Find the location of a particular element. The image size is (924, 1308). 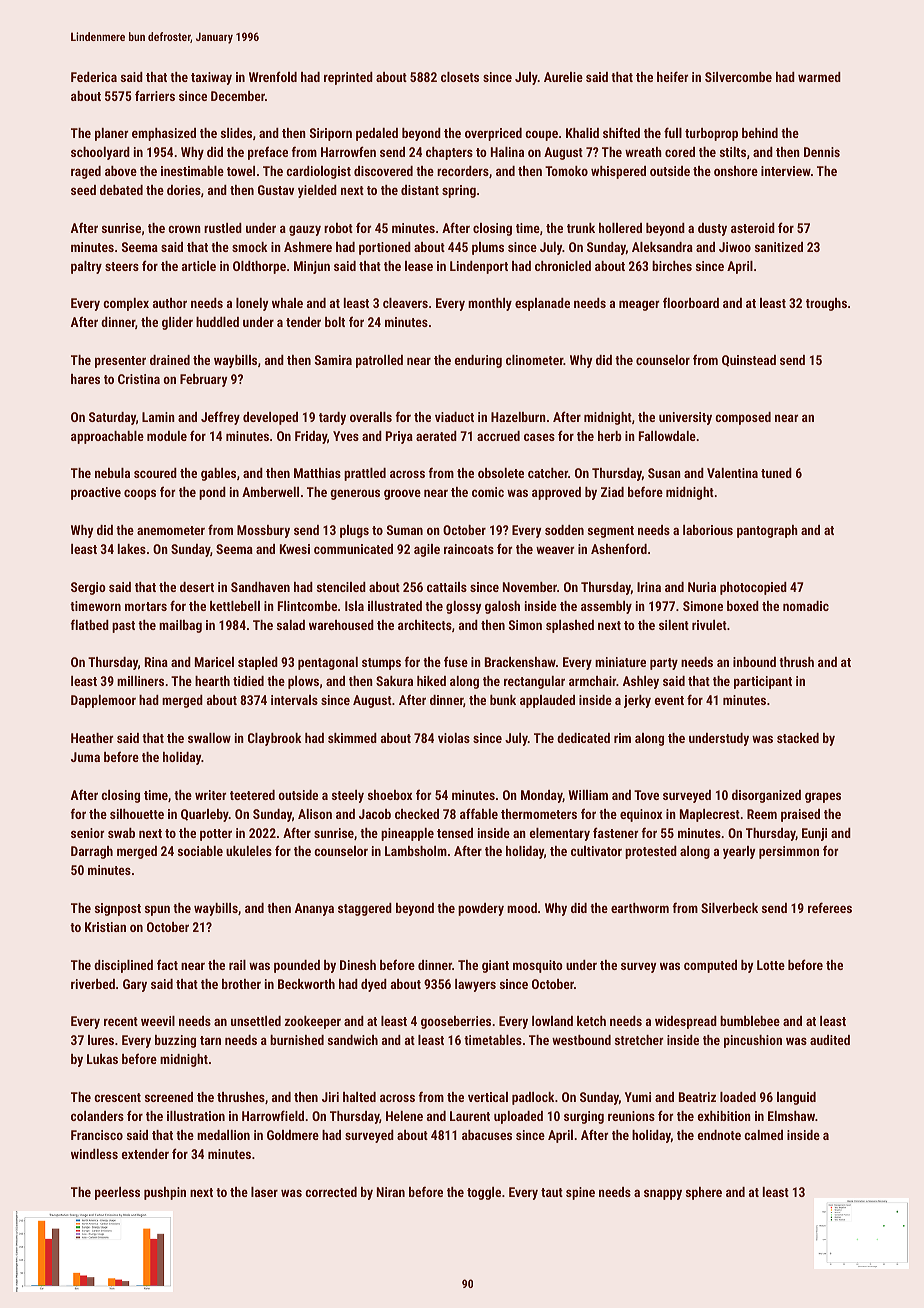

powdery is located at coordinates (481, 909).
